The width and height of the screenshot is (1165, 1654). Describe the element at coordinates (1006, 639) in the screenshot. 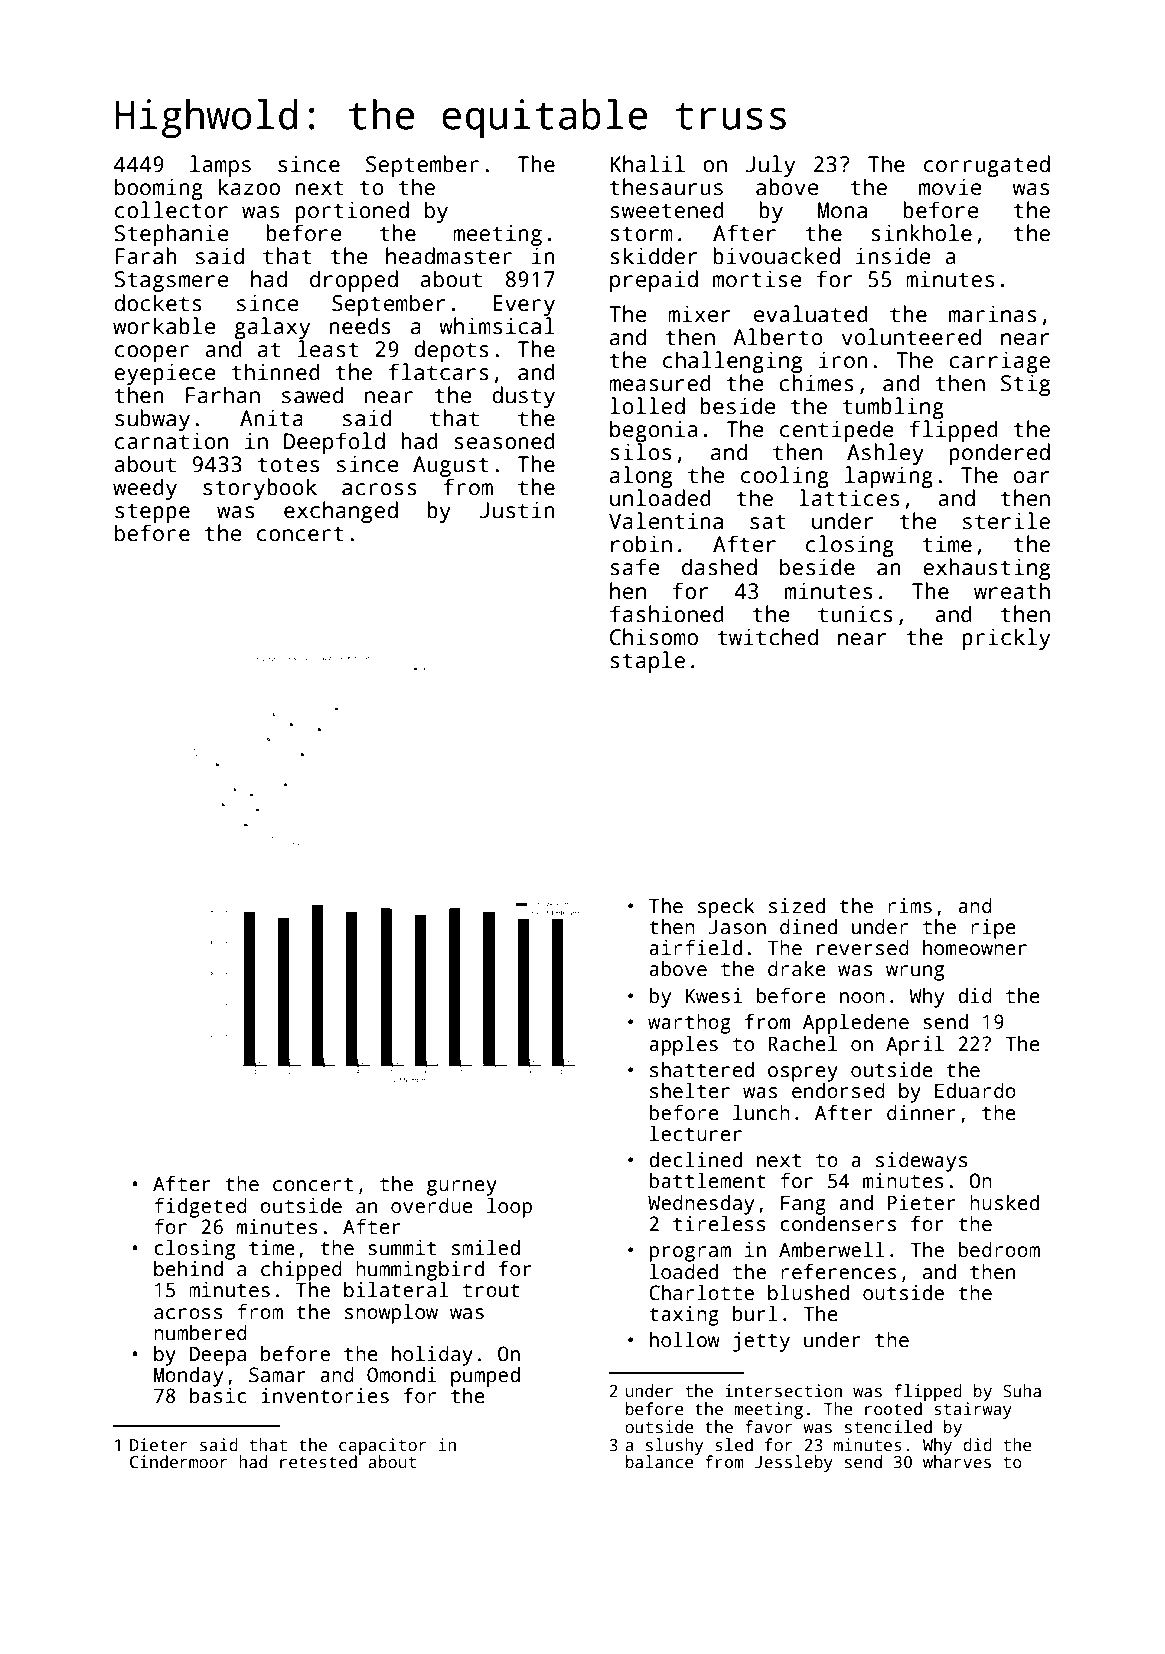

I see `prickly` at that location.
